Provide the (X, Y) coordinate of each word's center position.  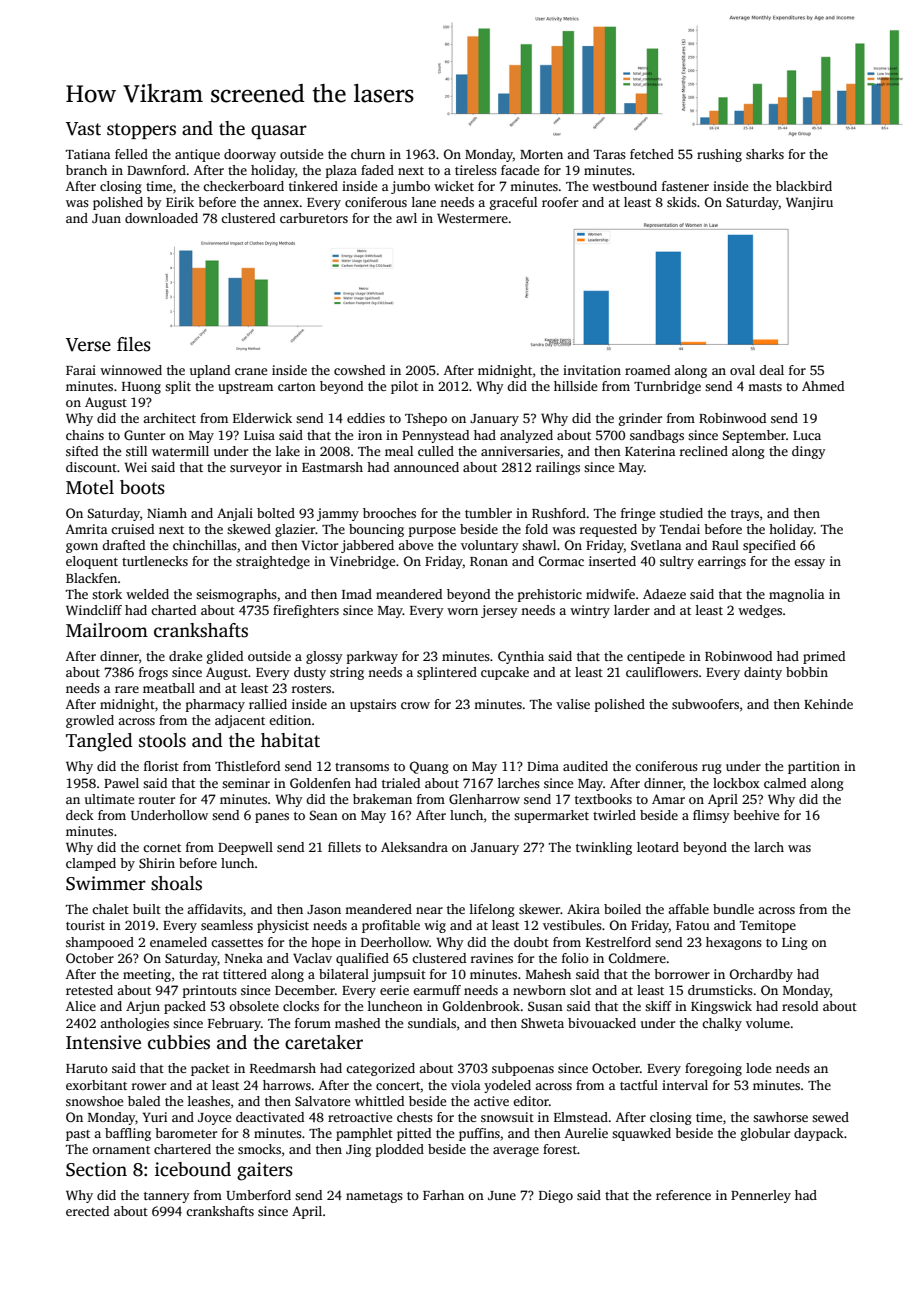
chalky (722, 1024)
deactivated (270, 1117)
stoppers (141, 131)
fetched (652, 154)
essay (809, 564)
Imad (357, 594)
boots (142, 487)
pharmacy (215, 705)
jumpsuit (399, 975)
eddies (366, 418)
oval (742, 370)
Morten (541, 154)
